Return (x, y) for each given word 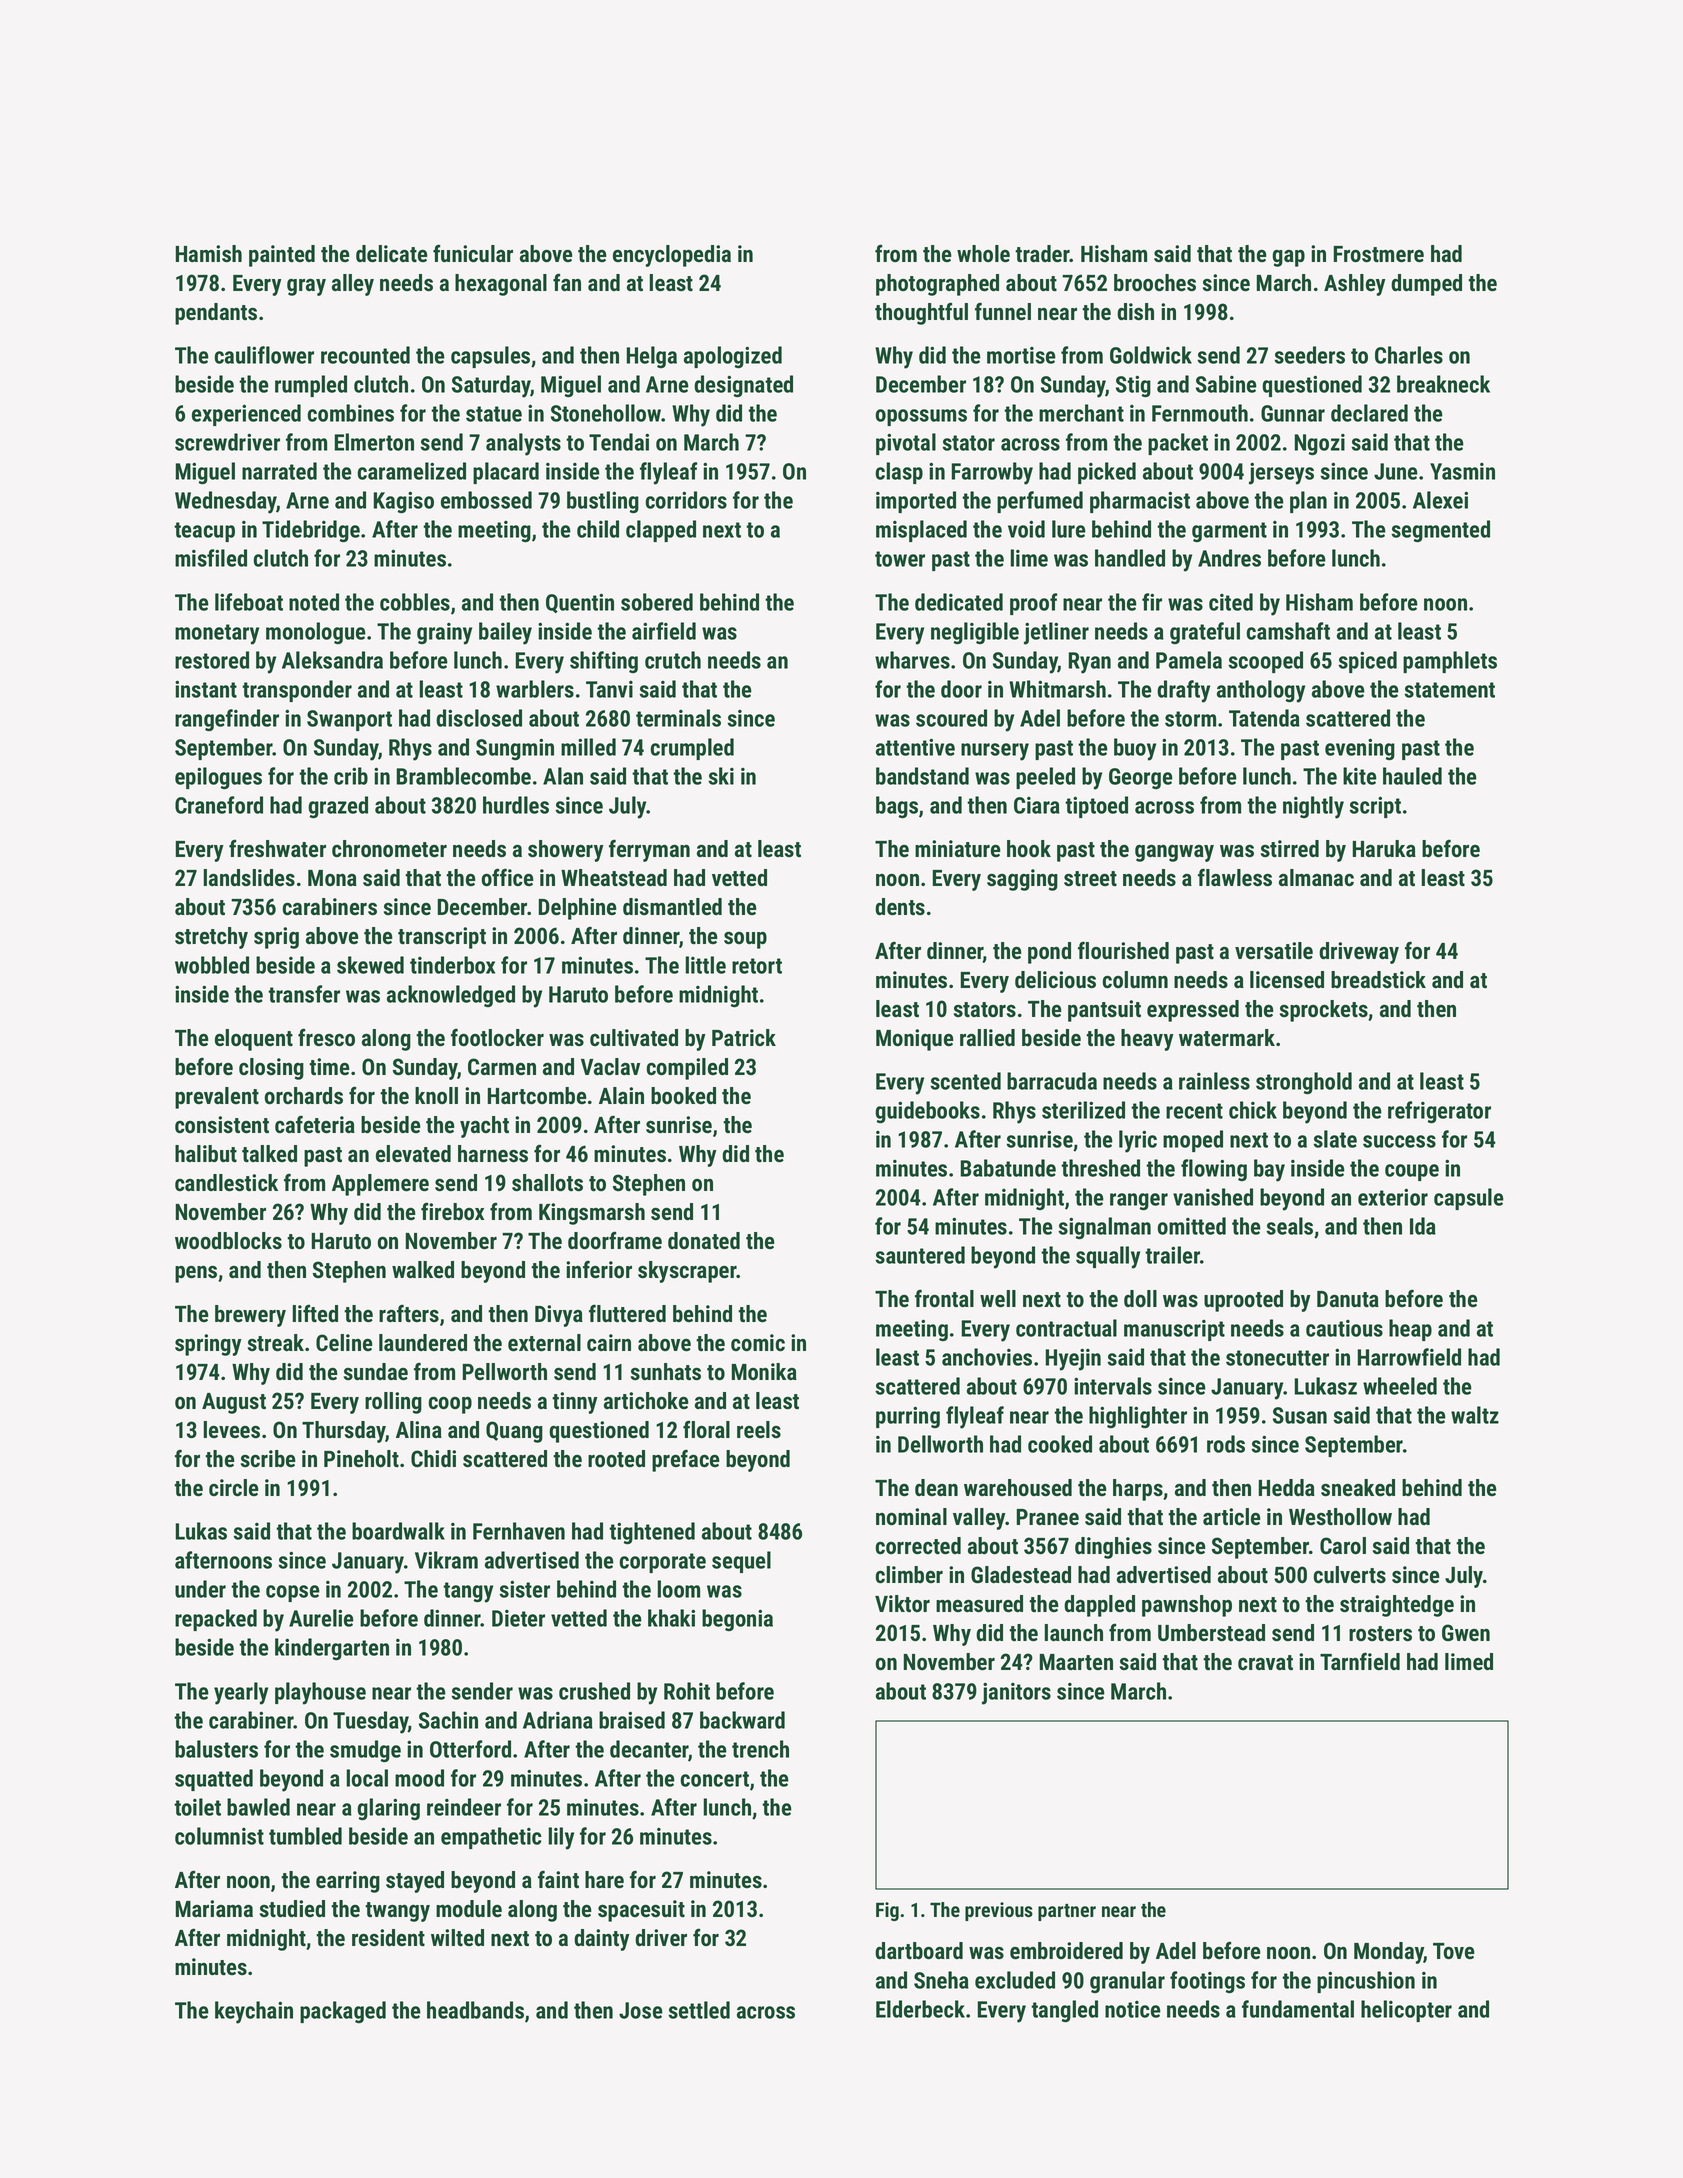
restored (212, 660)
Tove (1454, 1951)
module (469, 1909)
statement (1449, 690)
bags (897, 807)
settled (699, 2010)
